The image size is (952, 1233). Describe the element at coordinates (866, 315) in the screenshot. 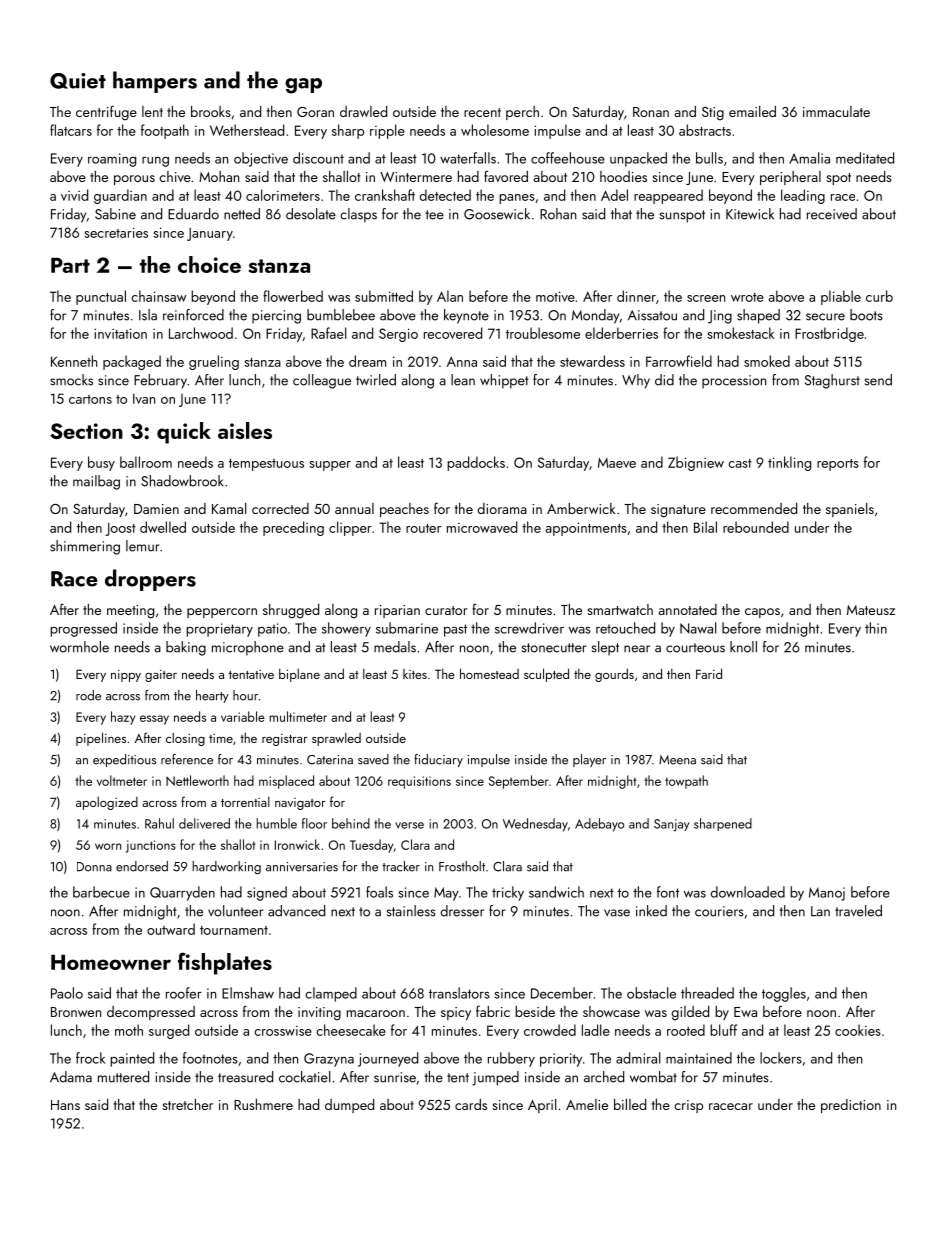

I see `boots` at that location.
